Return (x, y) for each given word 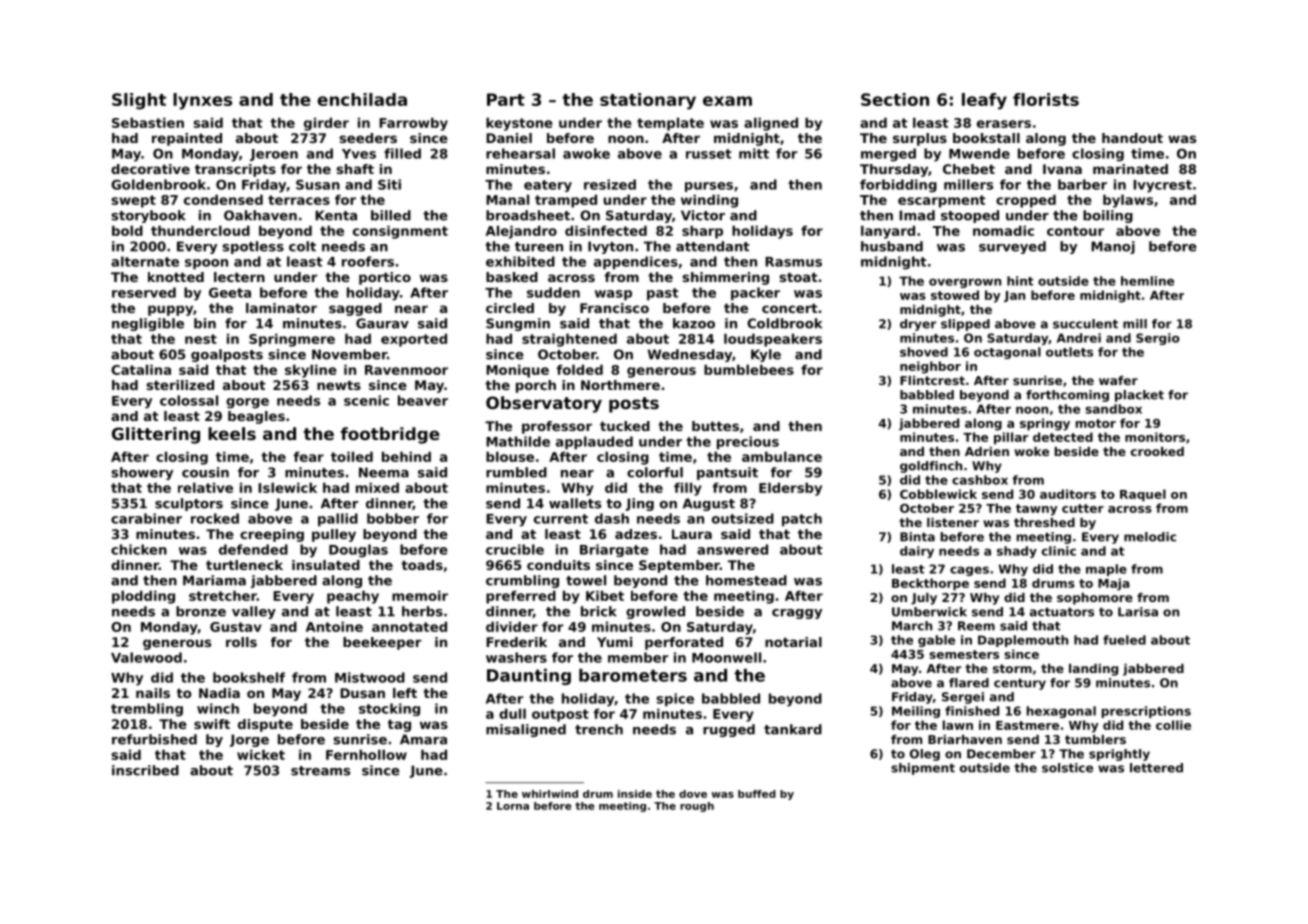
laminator (281, 308)
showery (142, 473)
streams (320, 771)
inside (635, 794)
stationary (648, 101)
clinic (1059, 551)
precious (748, 443)
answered (732, 549)
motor (1096, 423)
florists (1046, 99)
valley (254, 612)
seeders (368, 138)
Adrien (987, 451)
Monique (517, 371)
